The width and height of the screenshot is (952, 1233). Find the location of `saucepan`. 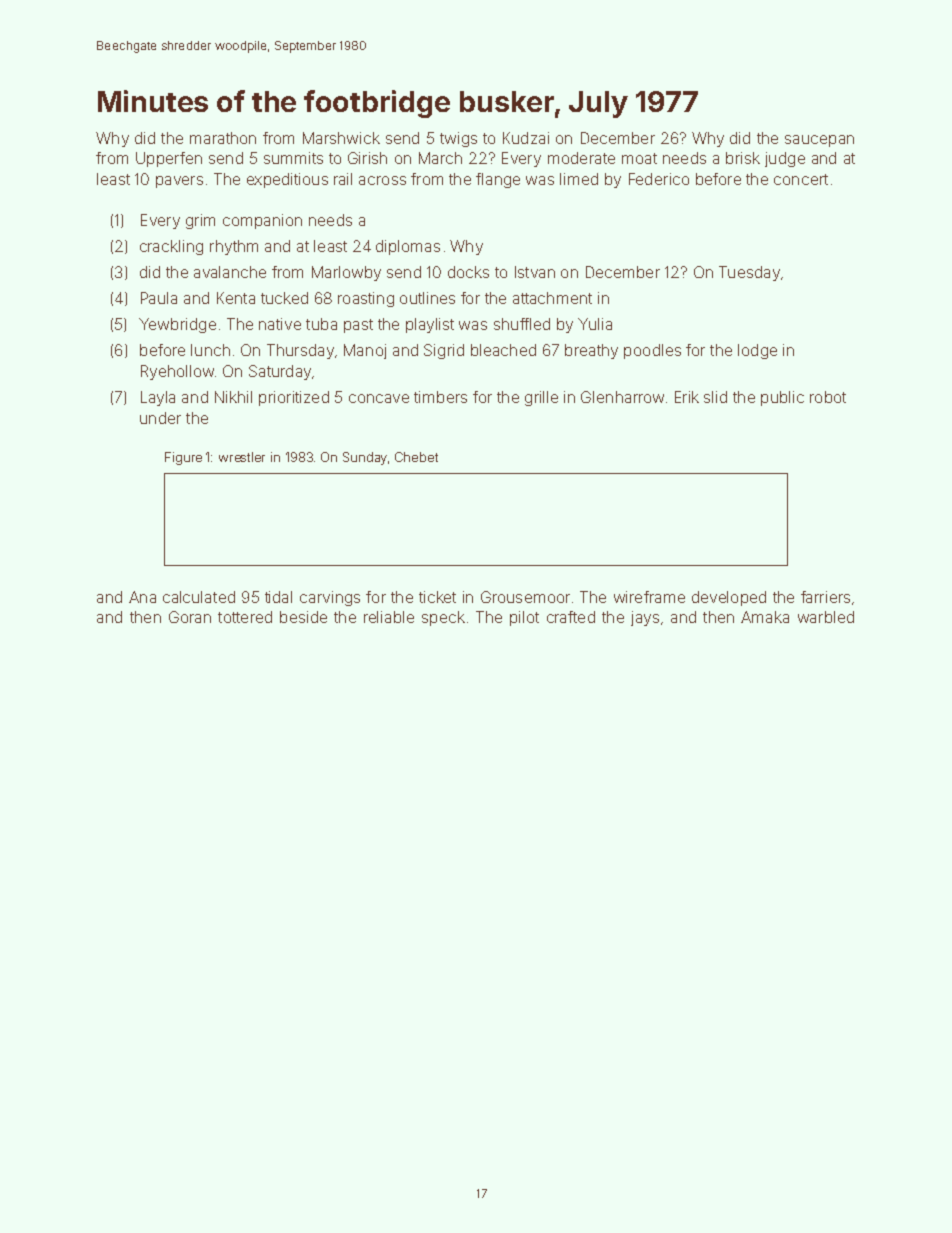

saucepan is located at coordinates (819, 141).
